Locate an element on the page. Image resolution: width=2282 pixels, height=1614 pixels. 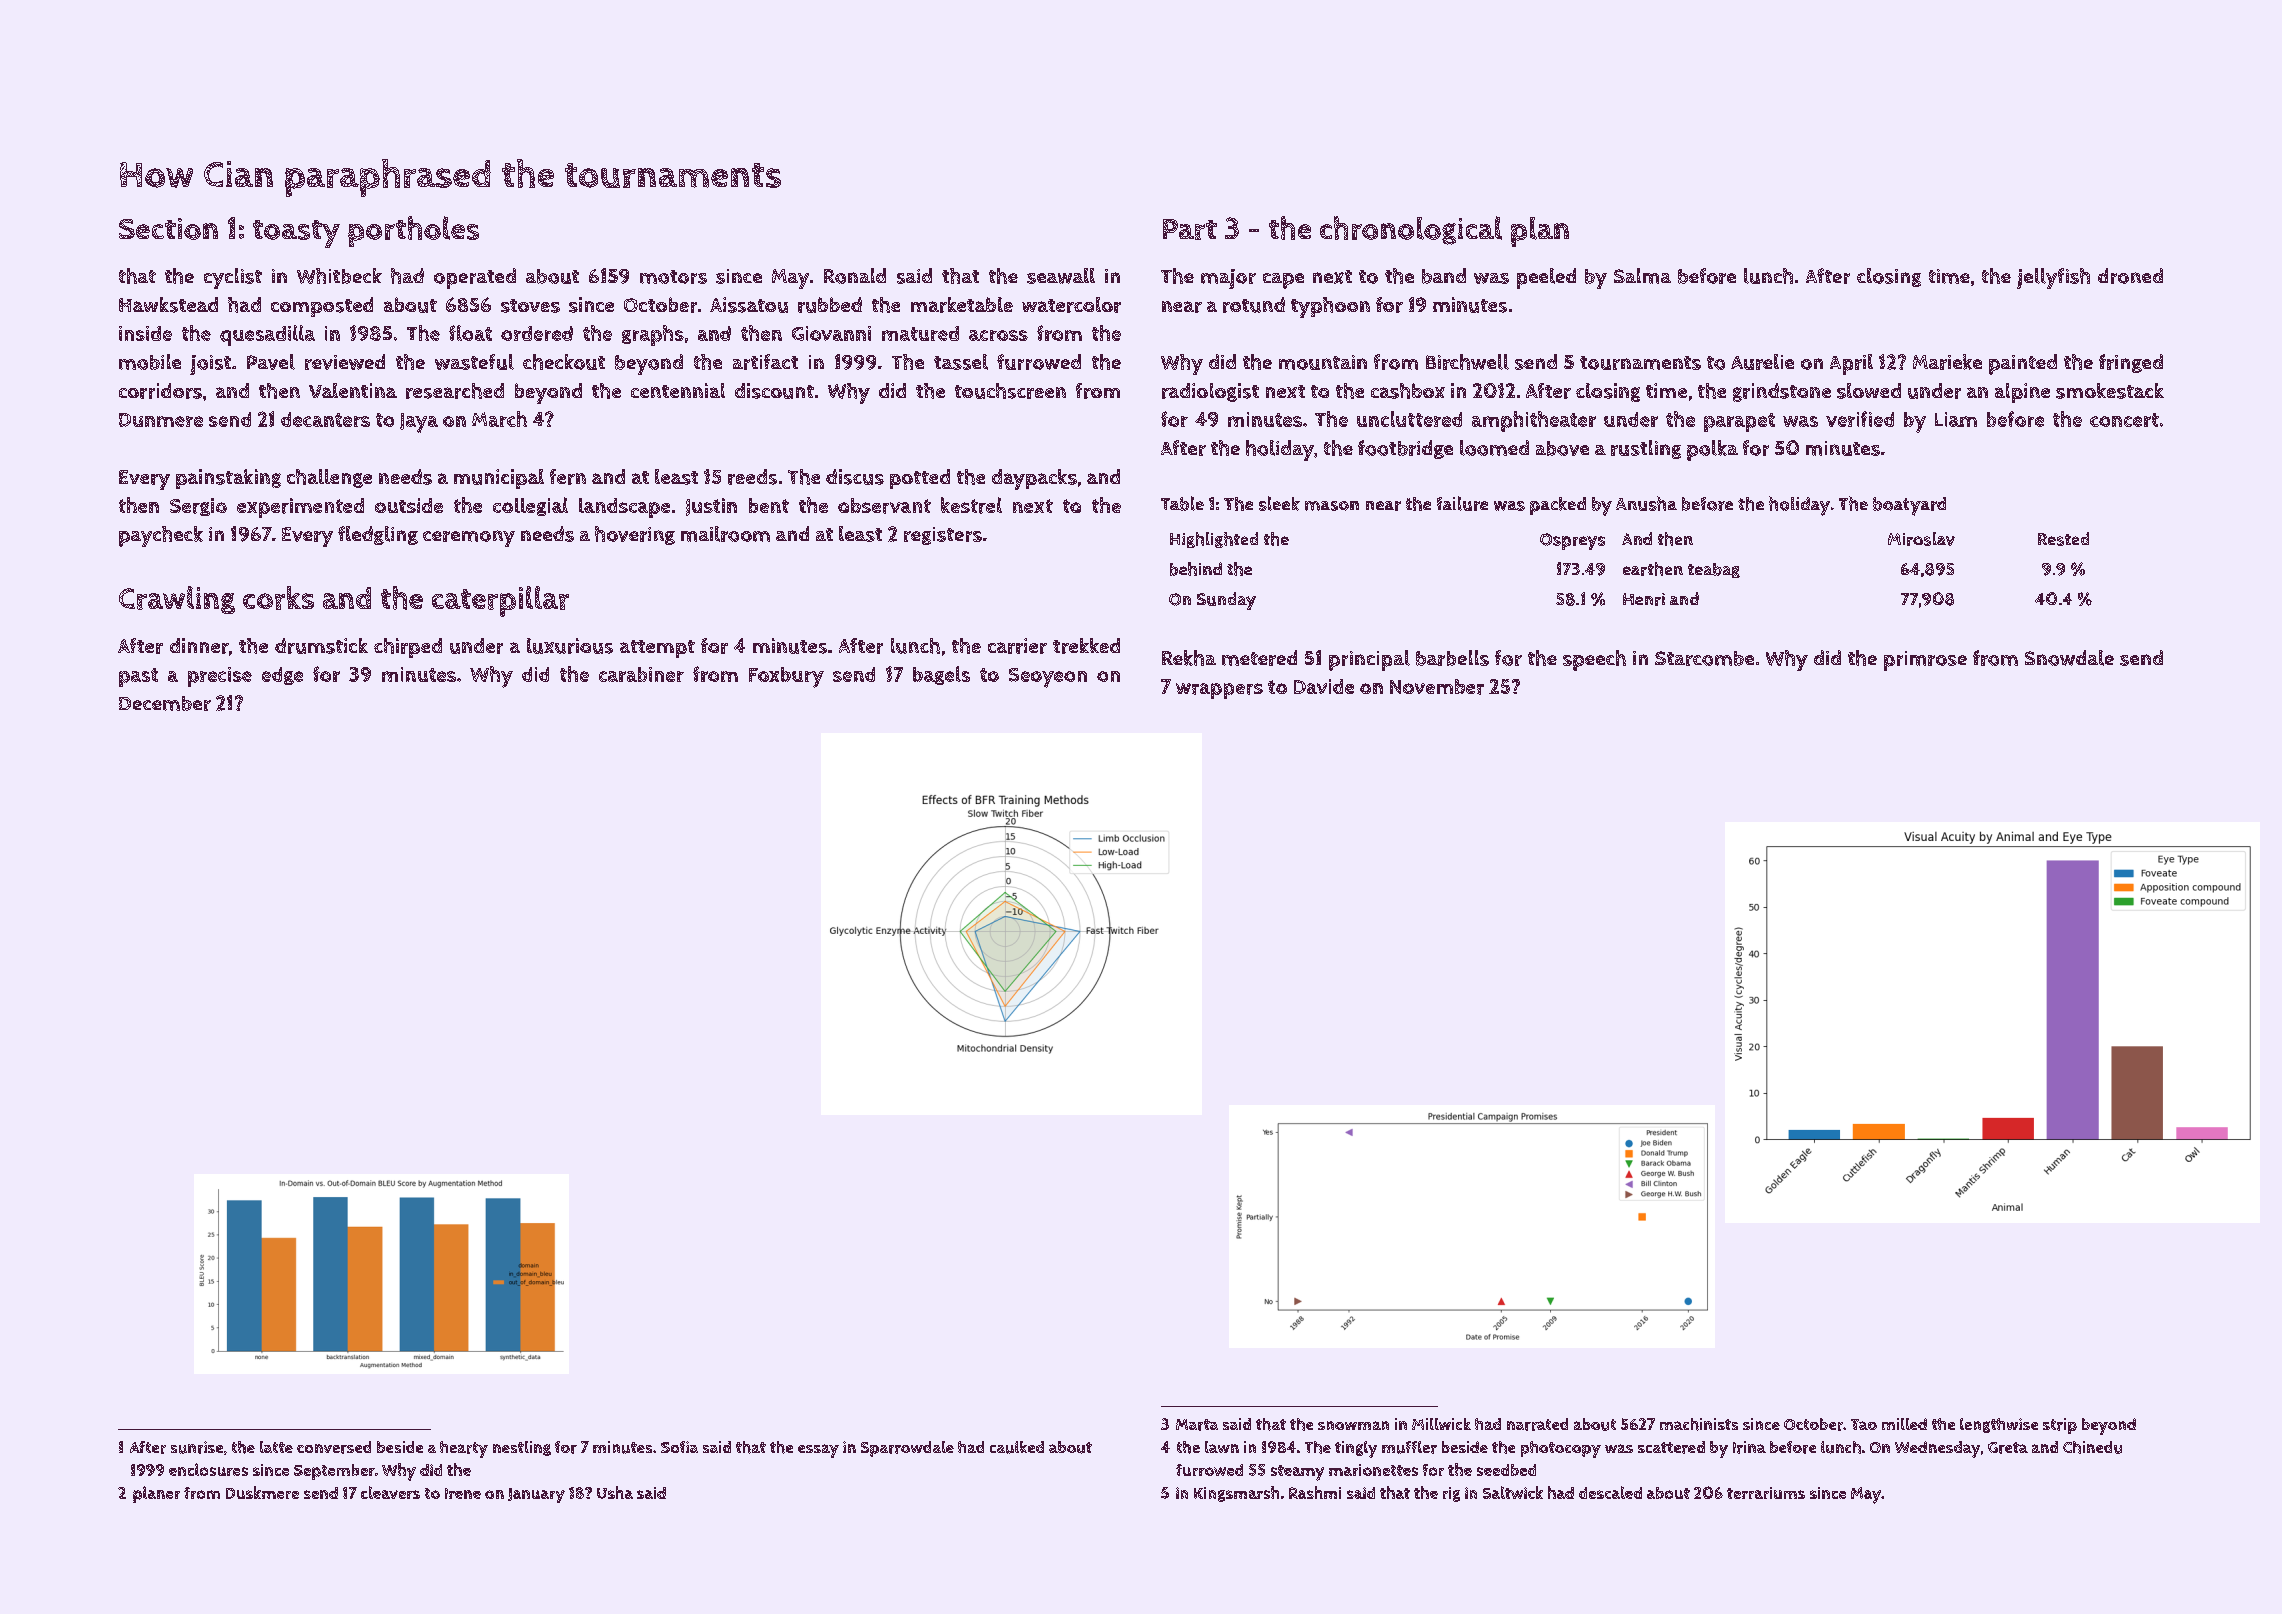
conversed is located at coordinates (334, 1447).
